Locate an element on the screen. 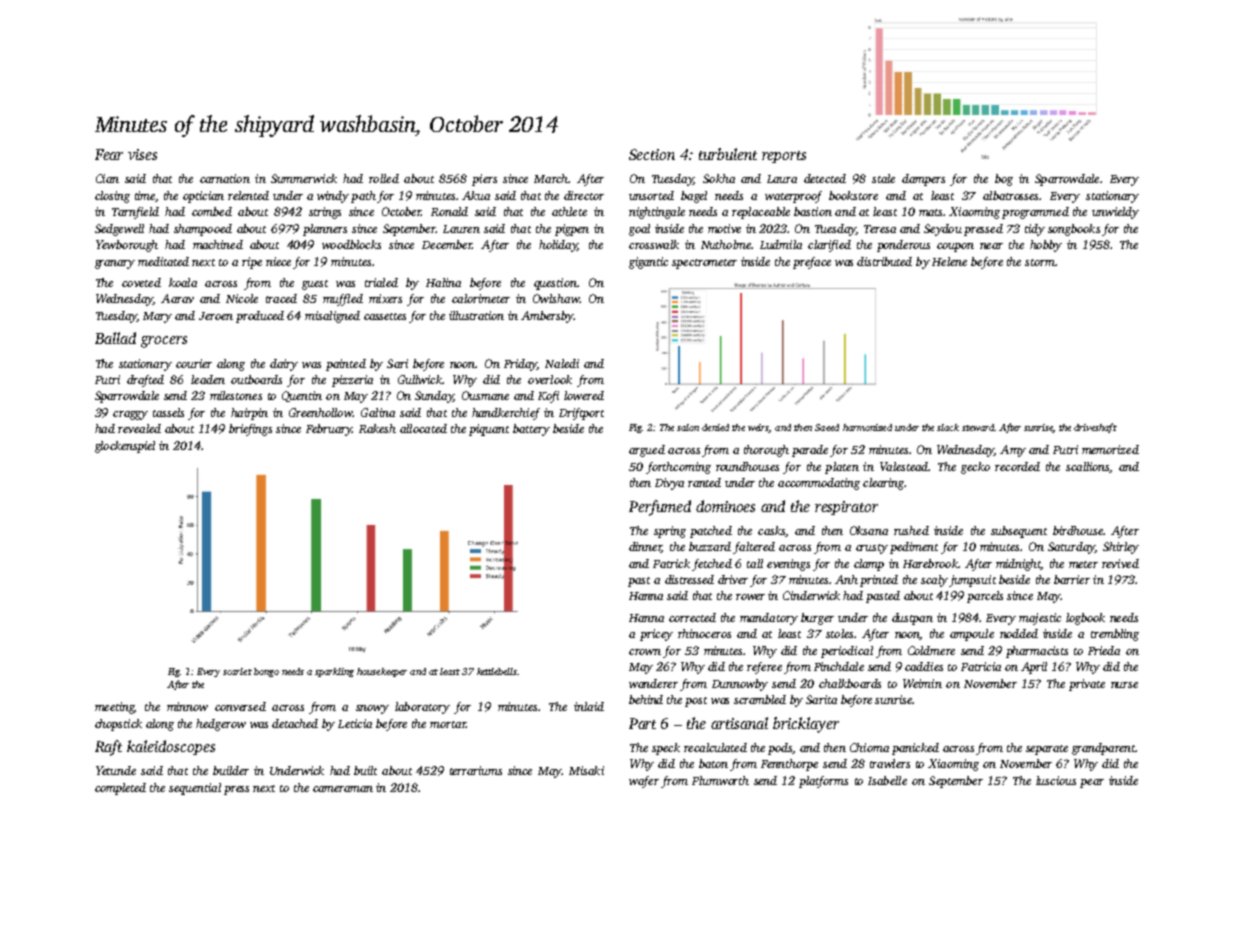 The height and width of the screenshot is (952, 1233). vises is located at coordinates (142, 154).
